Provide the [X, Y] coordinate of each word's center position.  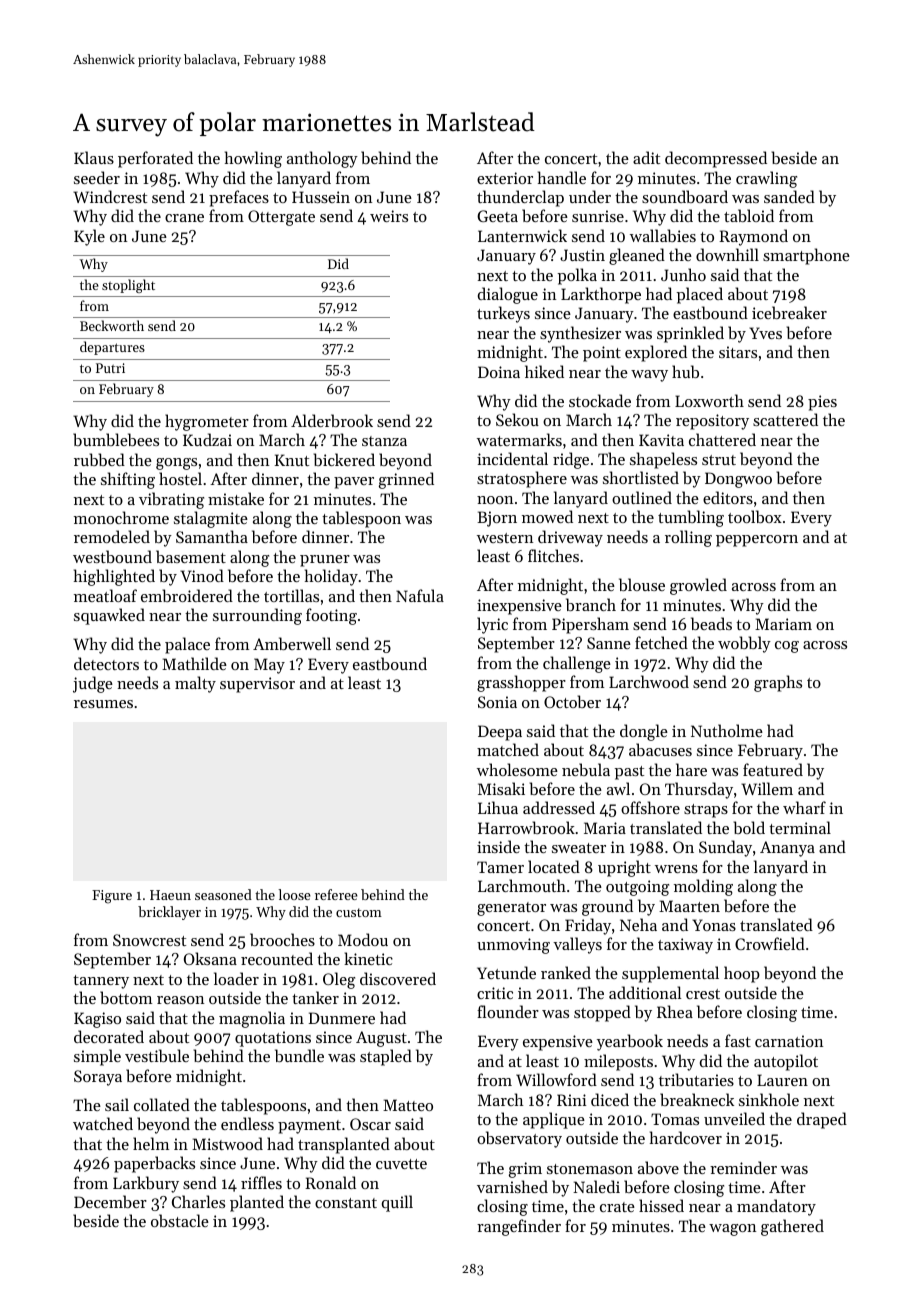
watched [103, 1123]
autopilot [786, 1062]
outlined [642, 497]
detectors [106, 663]
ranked [566, 972]
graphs [778, 683]
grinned [406, 480]
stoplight [128, 286]
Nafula [420, 595]
